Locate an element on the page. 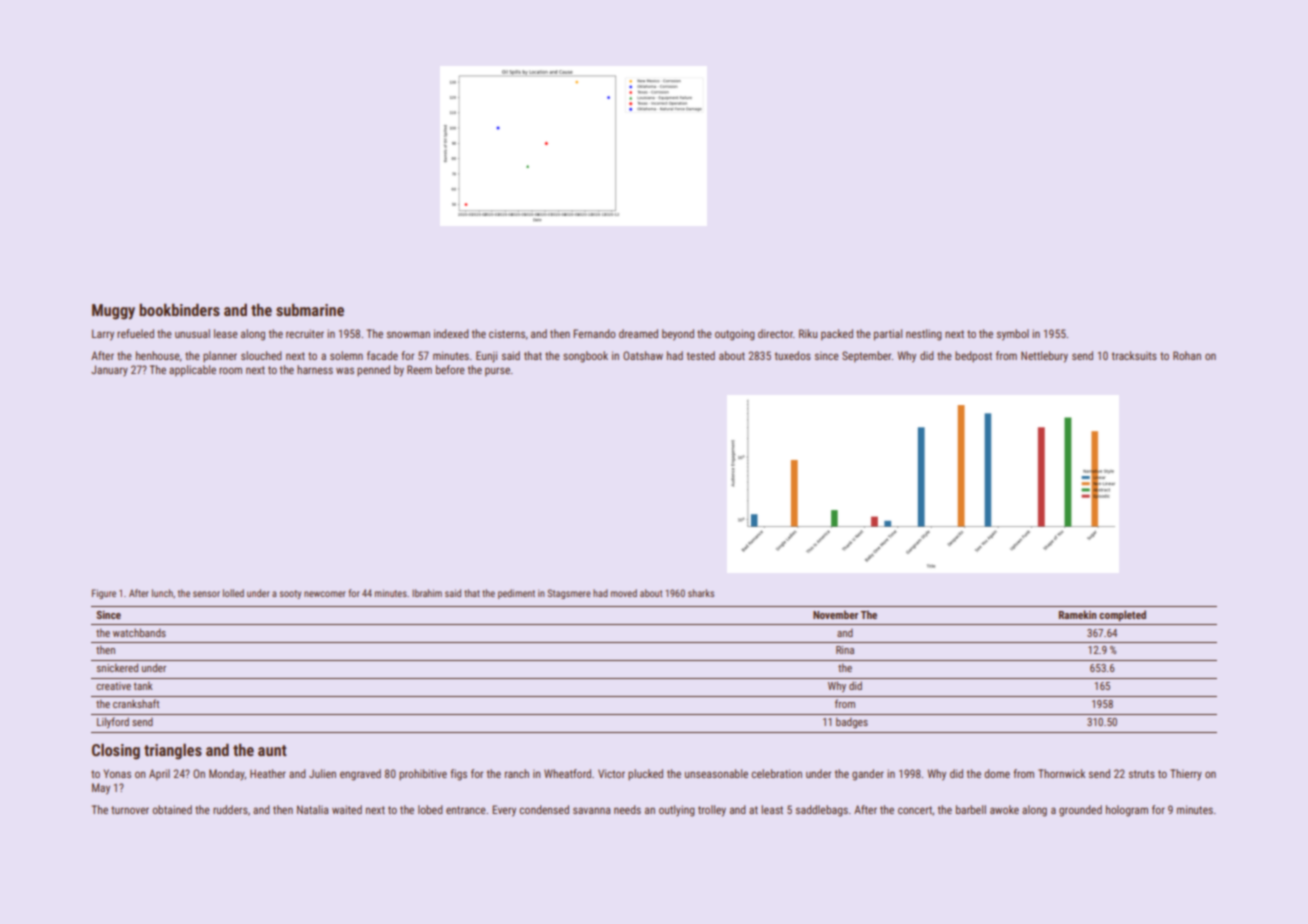 The height and width of the page is (924, 1308). Ibrahim is located at coordinates (427, 593).
